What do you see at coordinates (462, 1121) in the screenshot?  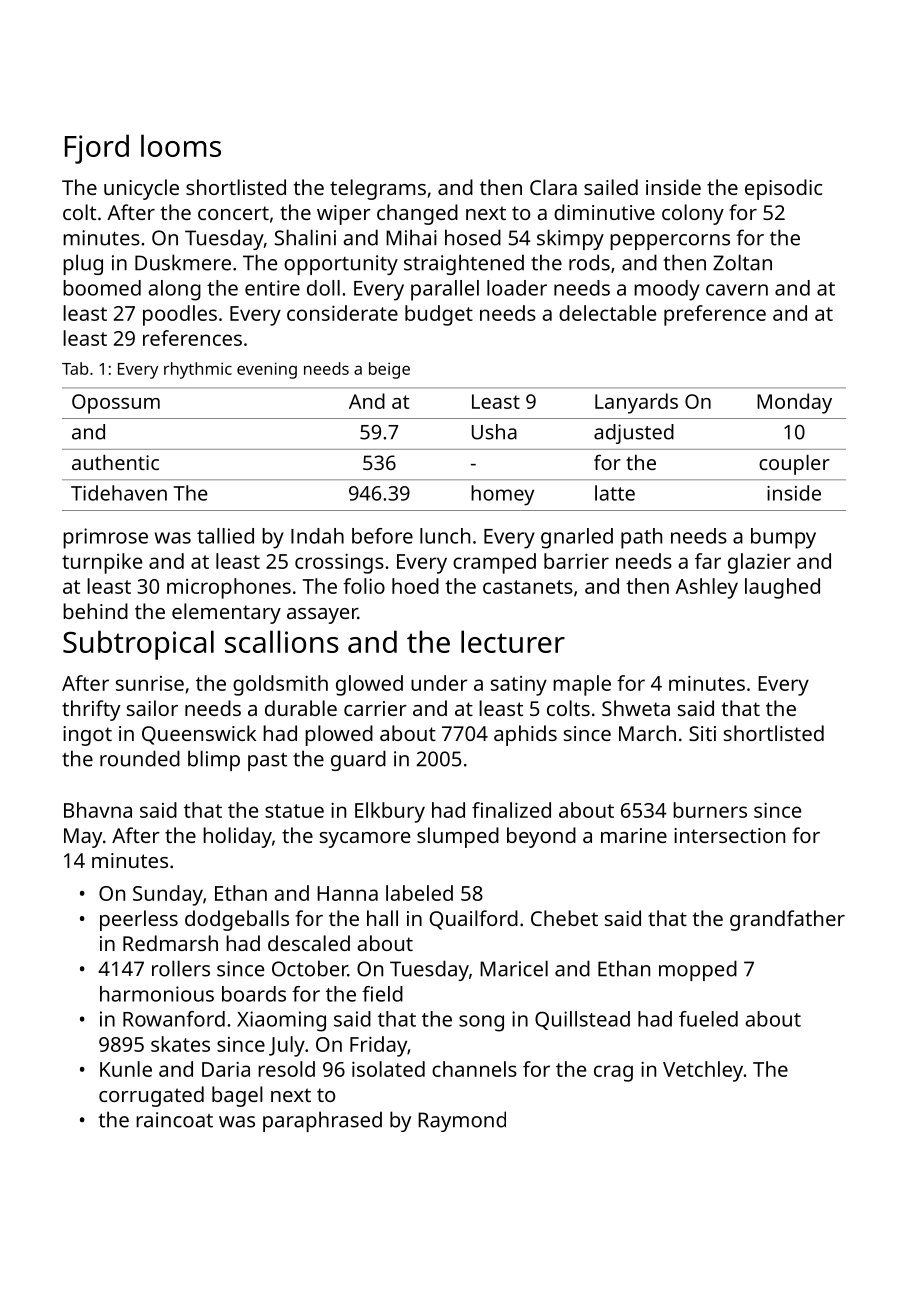 I see `Raymond` at bounding box center [462, 1121].
